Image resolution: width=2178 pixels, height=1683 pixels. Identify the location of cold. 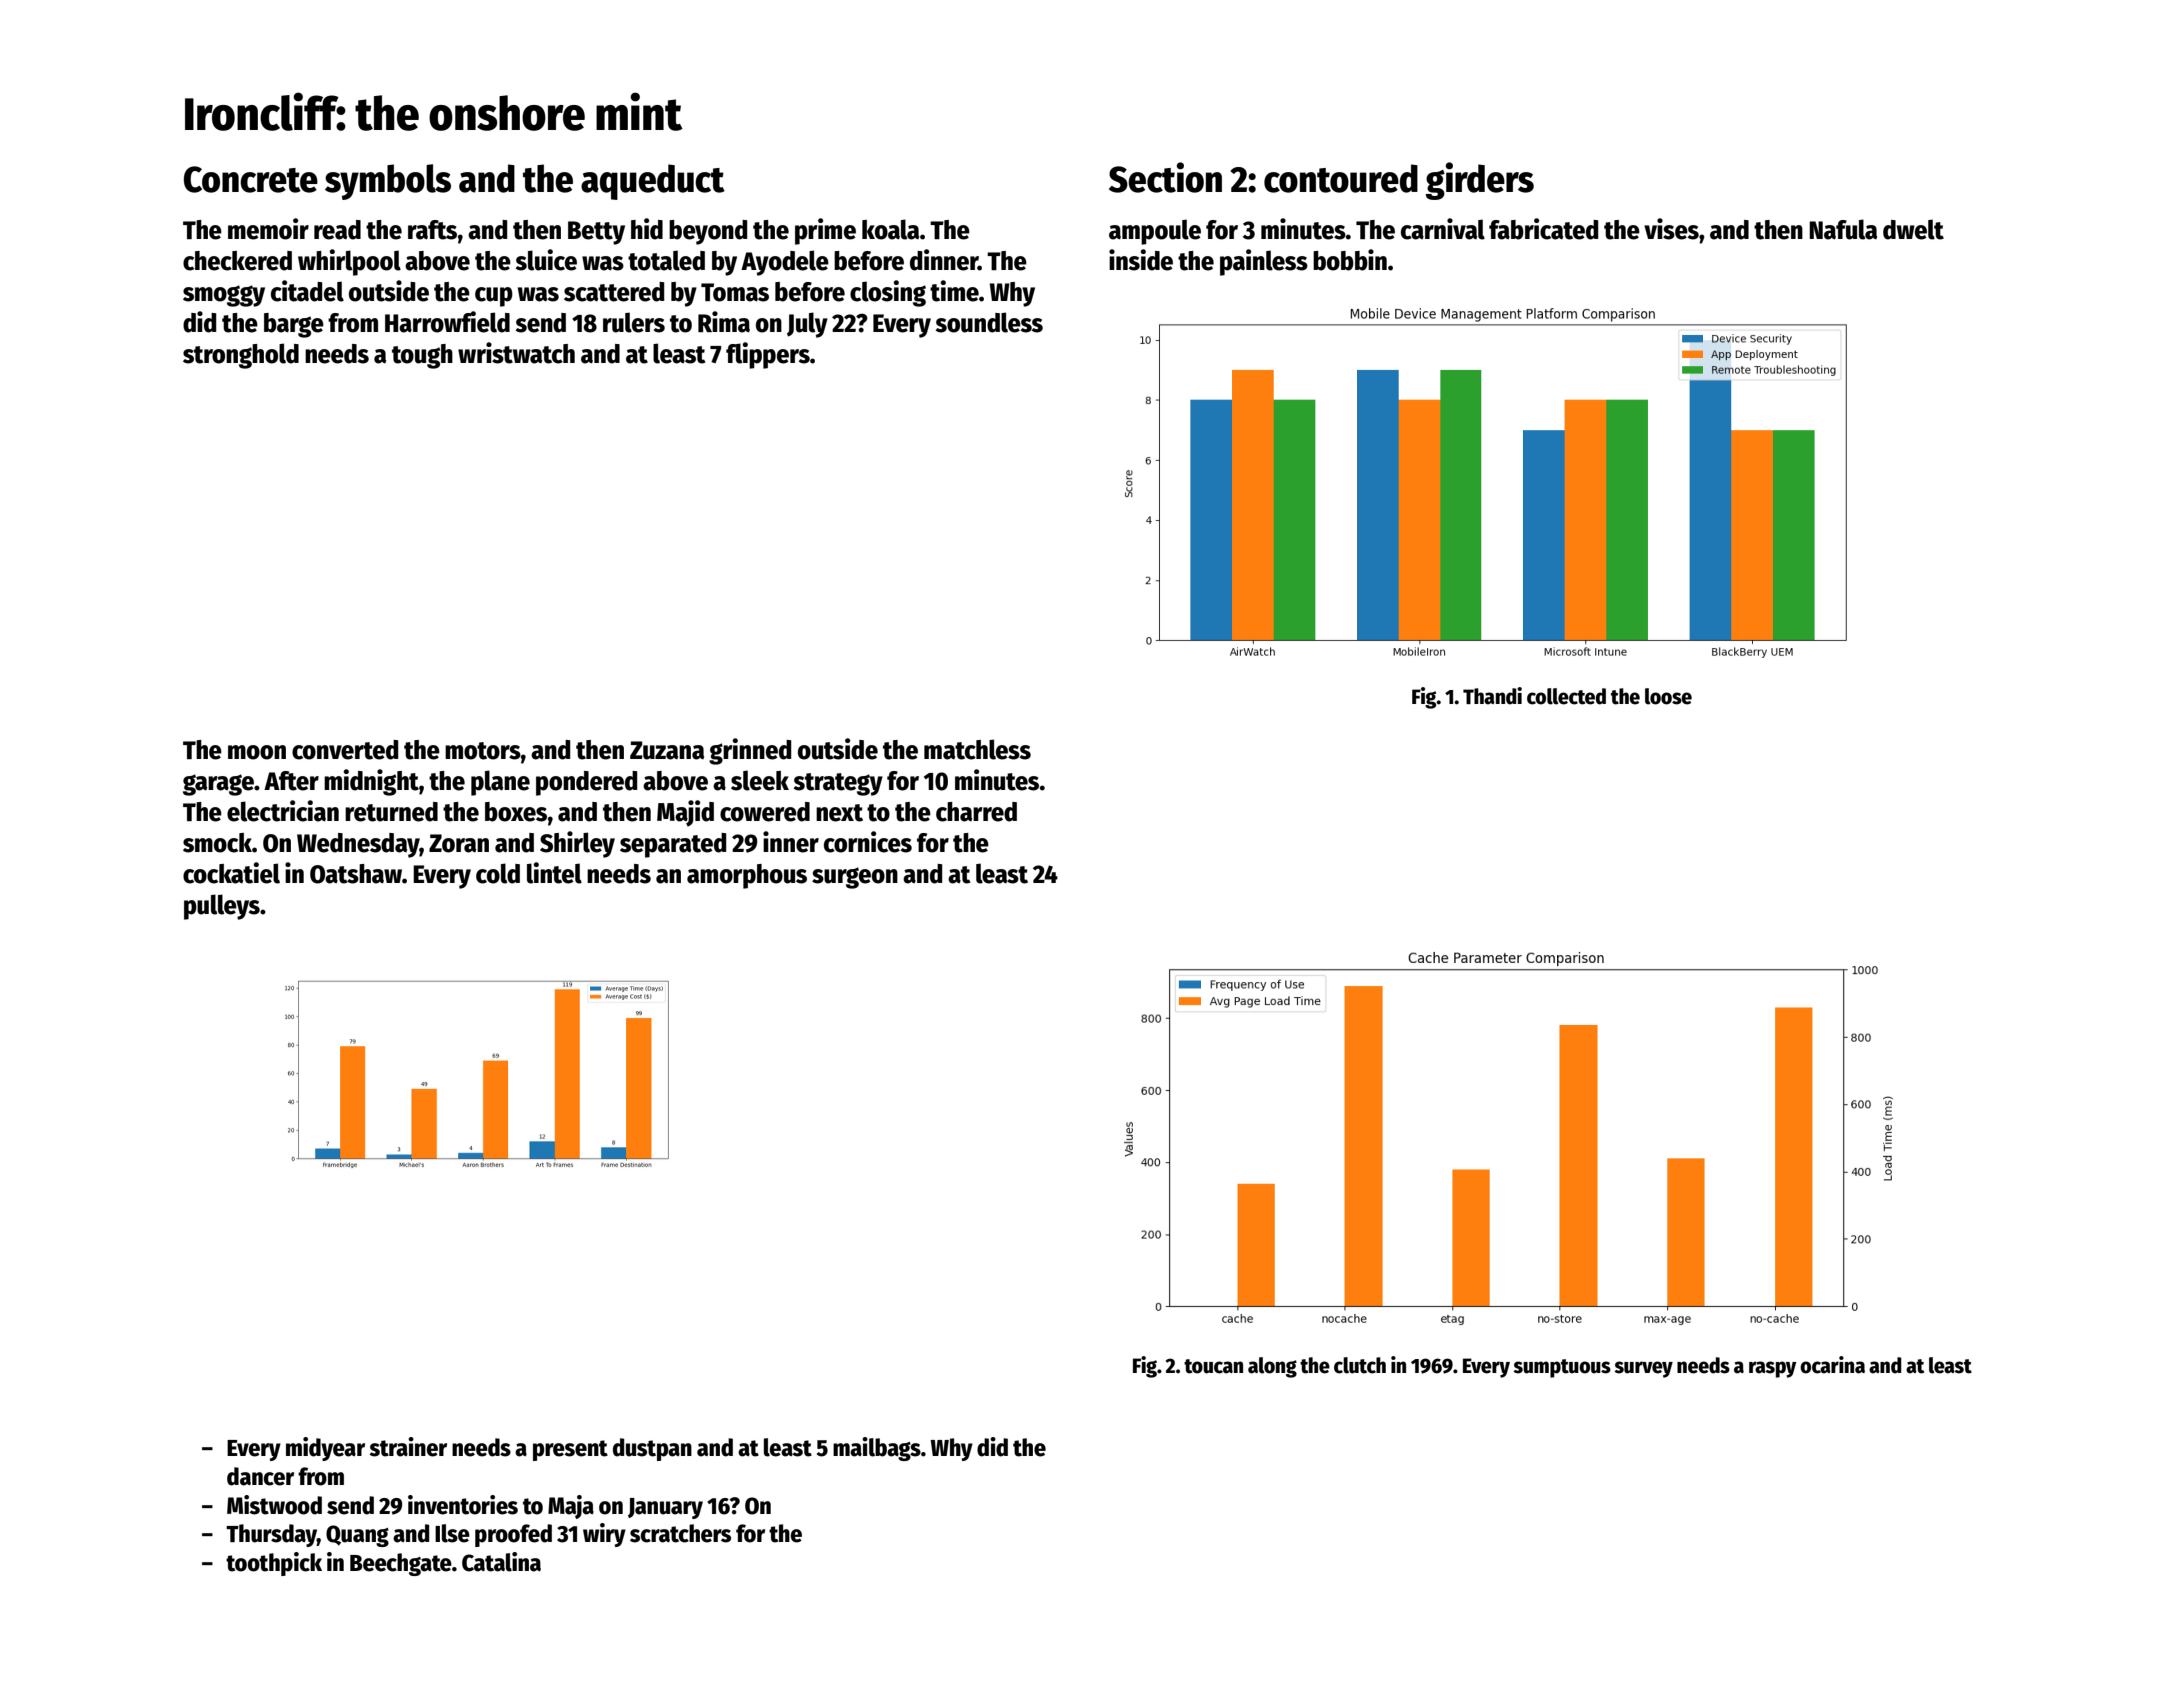
(498, 873).
